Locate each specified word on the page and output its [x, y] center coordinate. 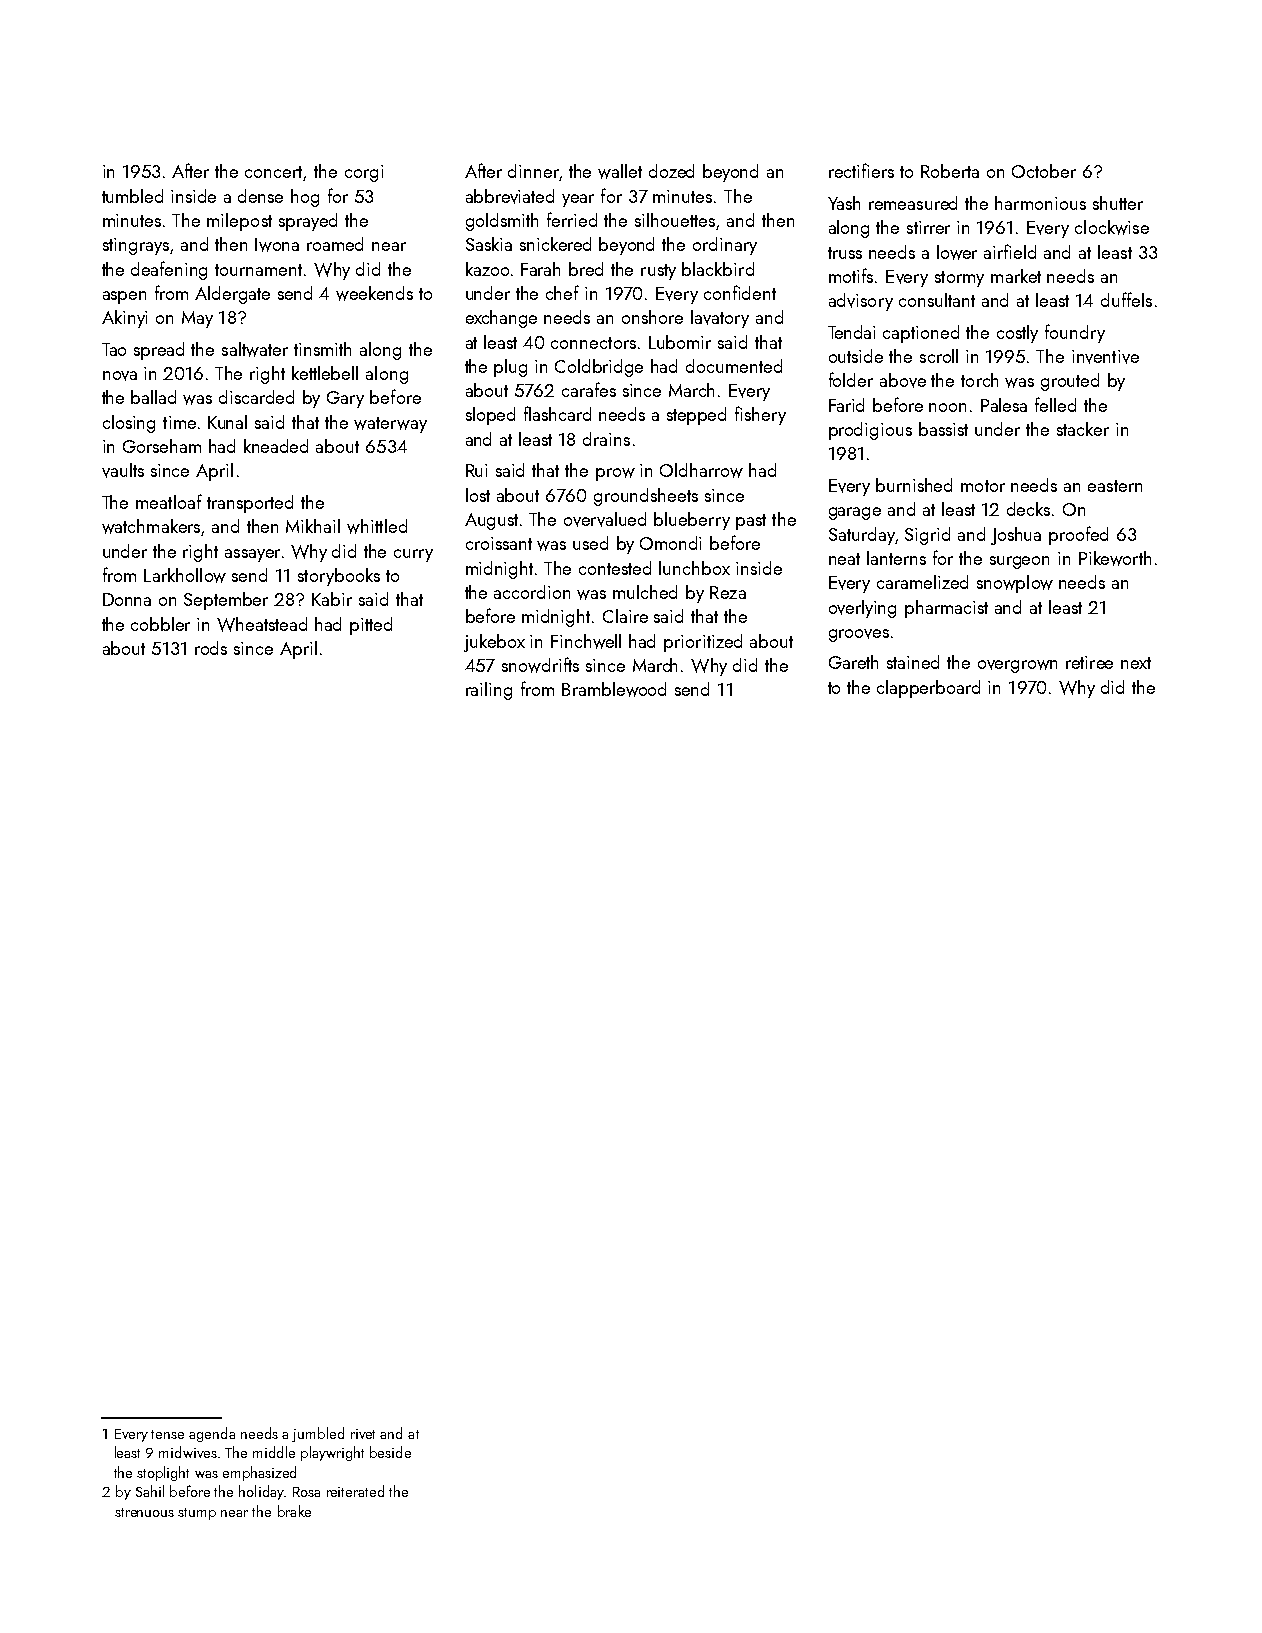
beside [390, 1452]
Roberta [950, 171]
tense [167, 1434]
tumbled [132, 196]
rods [211, 648]
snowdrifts [540, 665]
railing [489, 691]
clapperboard [928, 689]
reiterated [355, 1491]
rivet [363, 1434]
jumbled [318, 1434]
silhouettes [675, 220]
